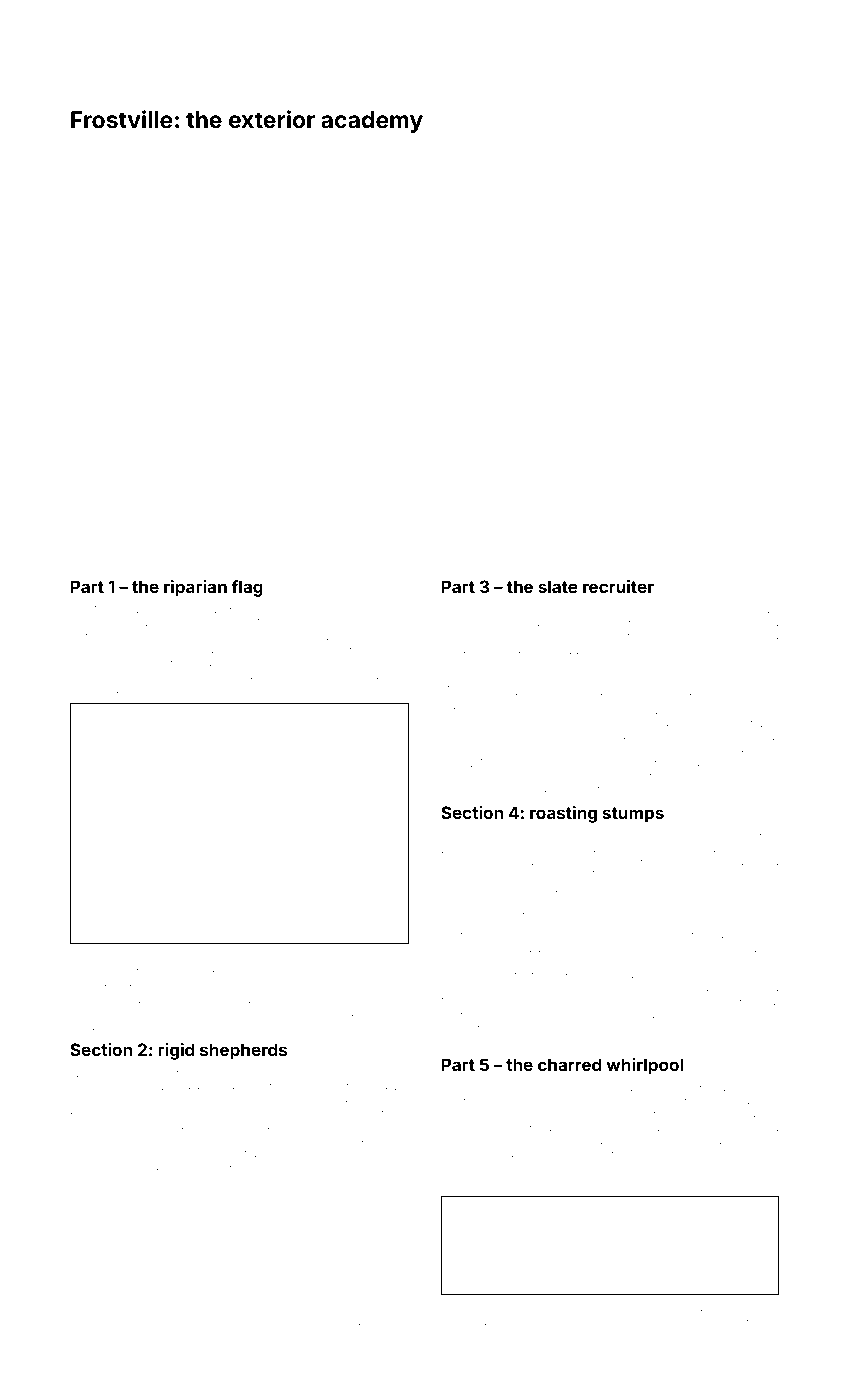 The image size is (849, 1400). What do you see at coordinates (178, 650) in the image?
I see `label` at bounding box center [178, 650].
